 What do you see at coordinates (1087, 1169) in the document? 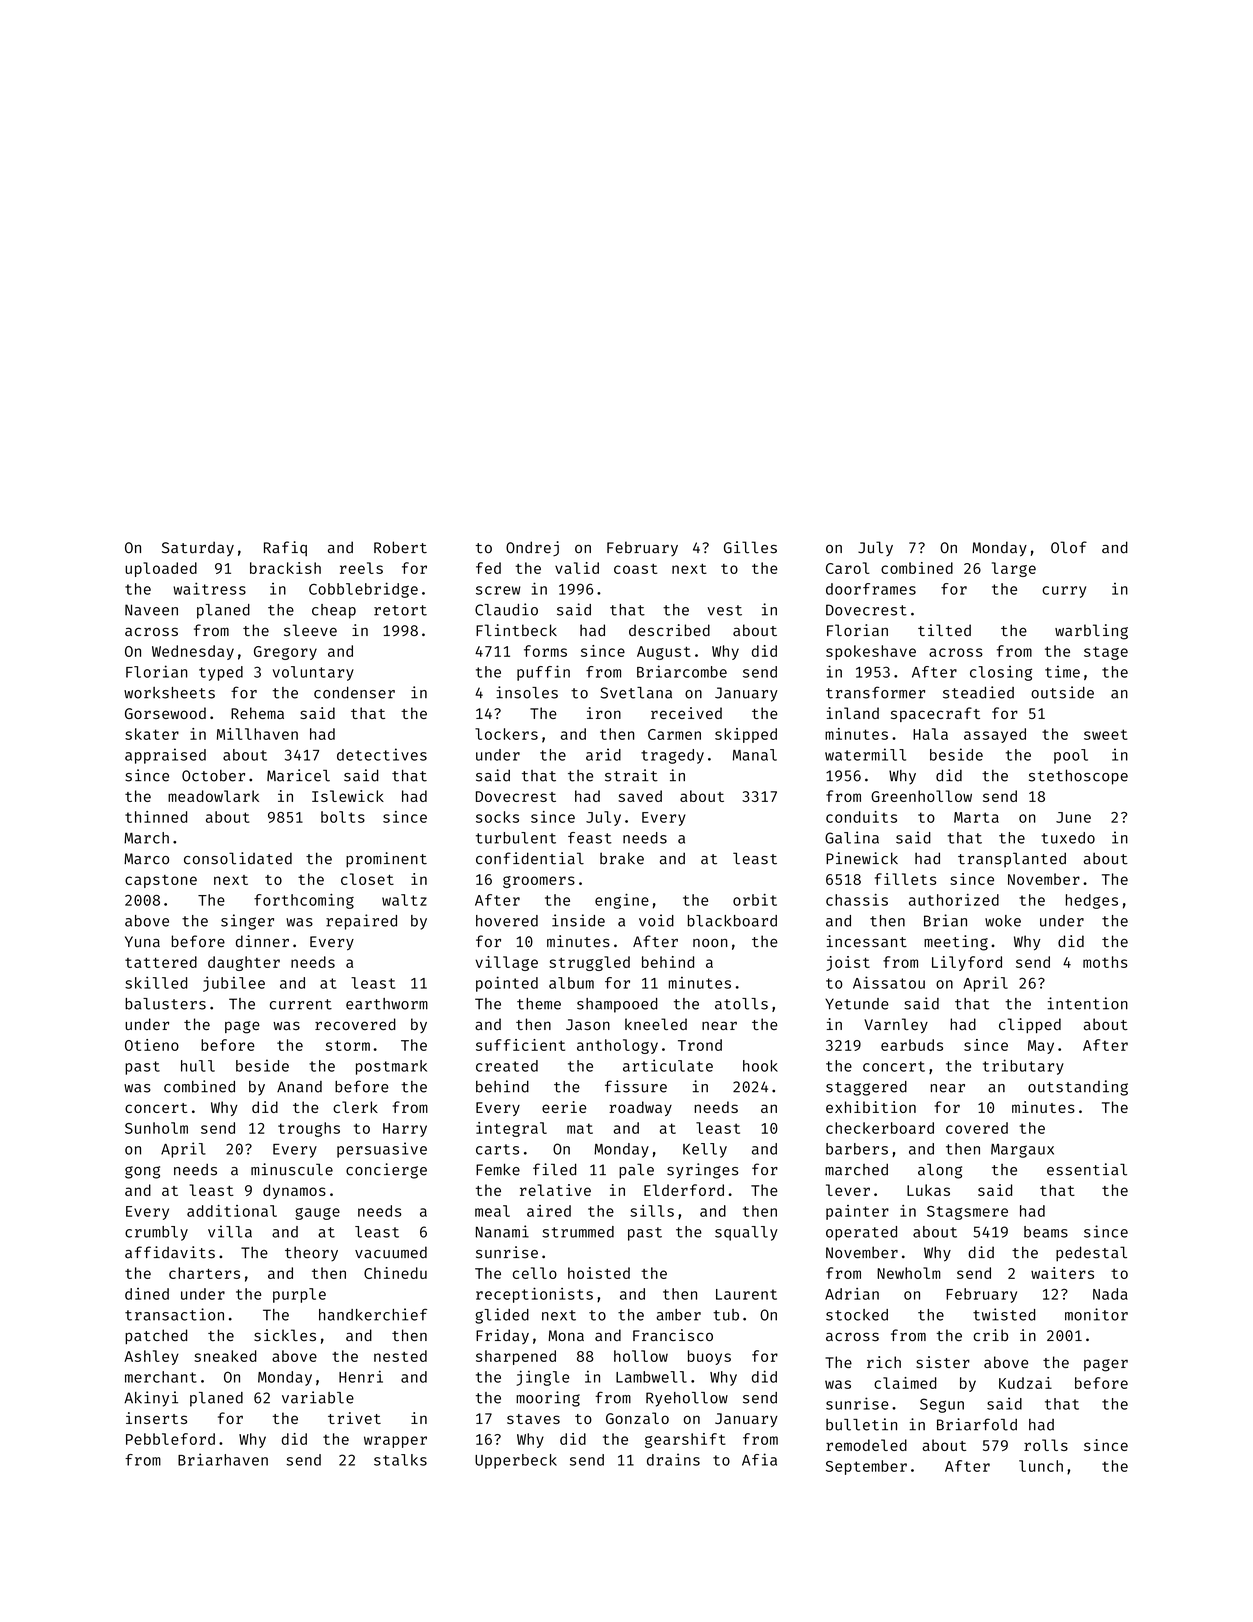
I see `essential` at bounding box center [1087, 1169].
